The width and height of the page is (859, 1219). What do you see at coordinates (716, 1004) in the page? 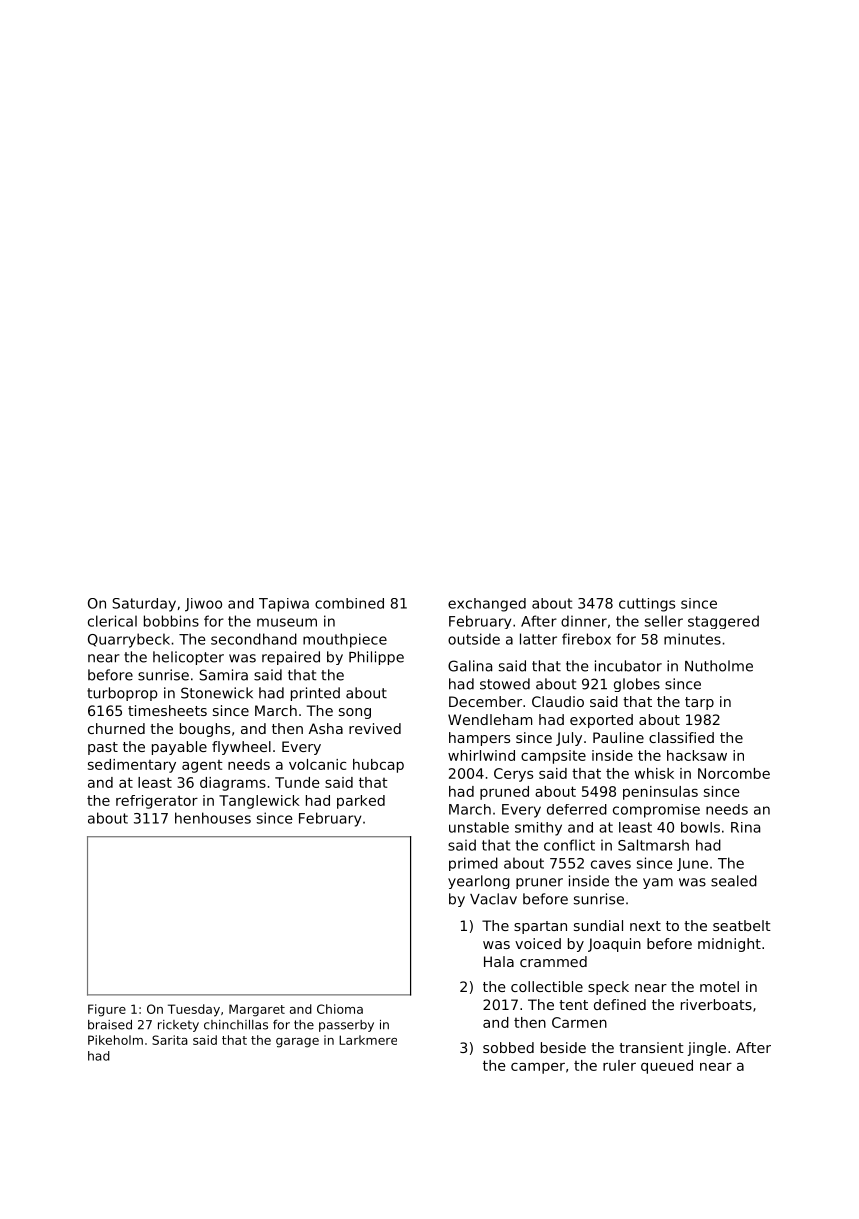
I see `riverboats` at bounding box center [716, 1004].
